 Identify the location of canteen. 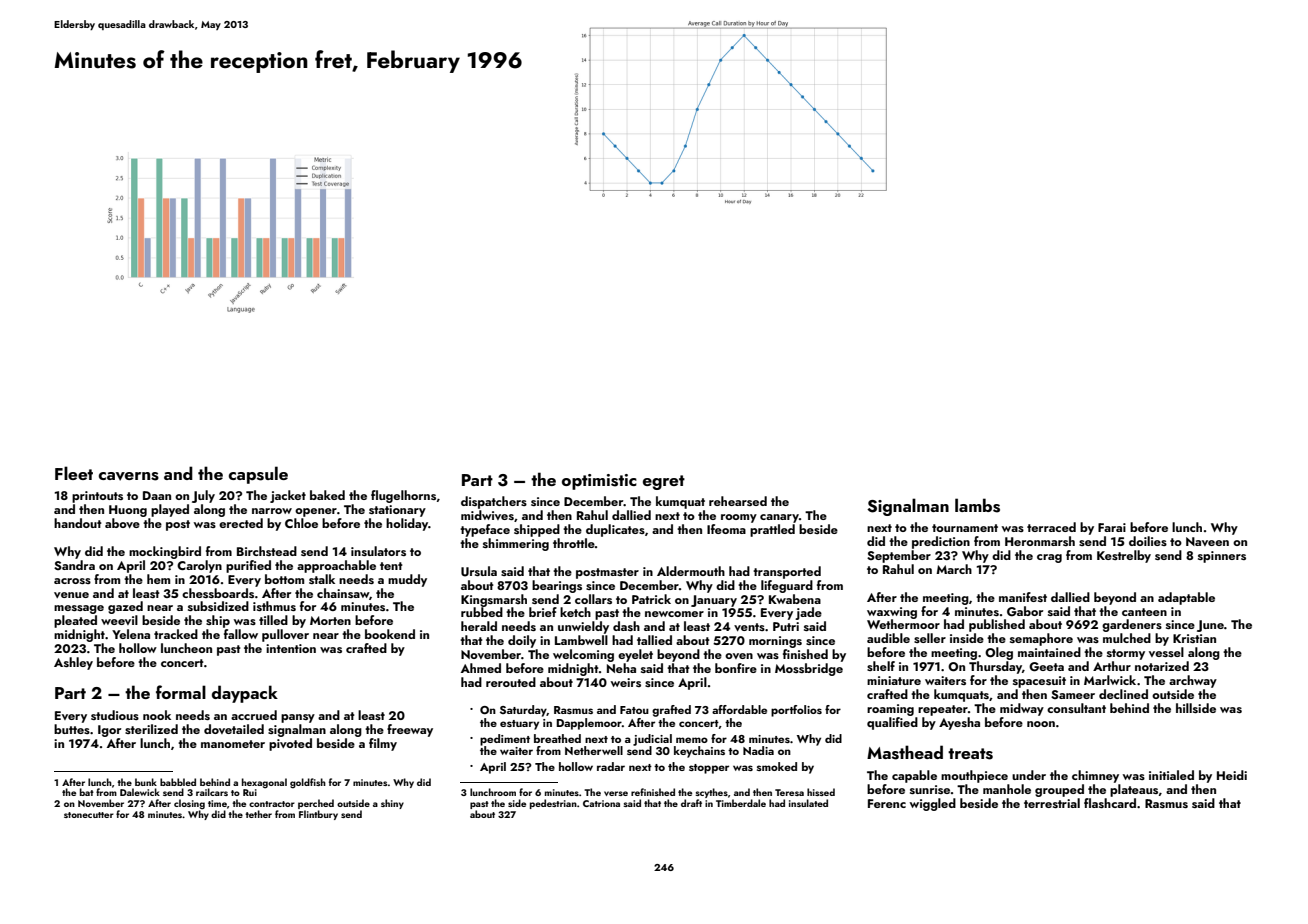
(1144, 612).
